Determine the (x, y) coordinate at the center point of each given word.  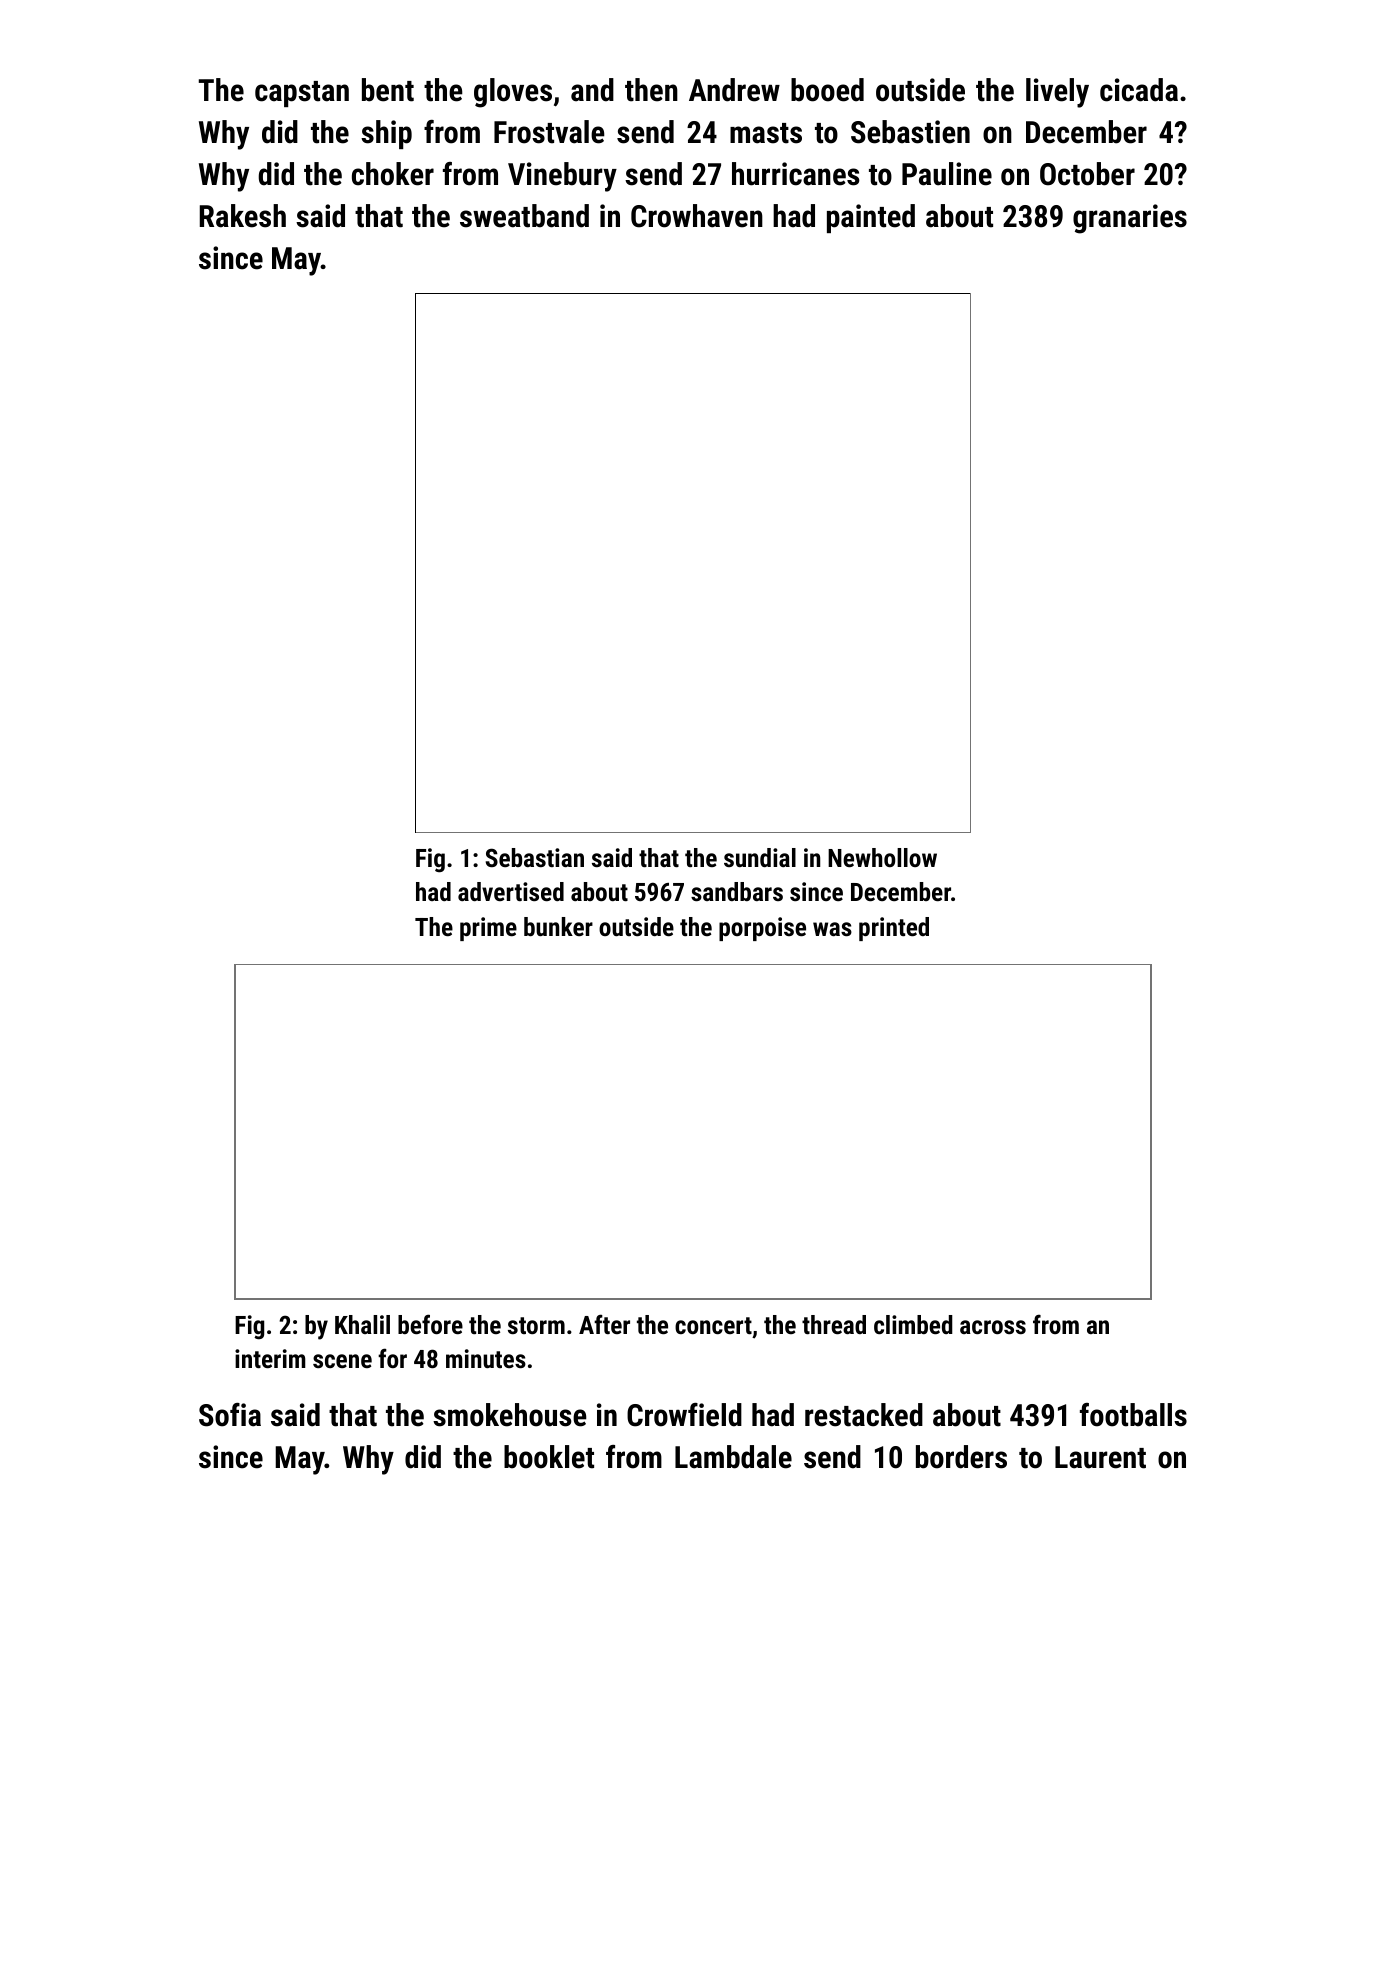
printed (894, 929)
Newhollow (882, 857)
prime (488, 929)
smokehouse (510, 1415)
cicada (1139, 90)
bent (388, 90)
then (651, 90)
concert (713, 1325)
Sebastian (535, 857)
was (832, 929)
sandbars (737, 891)
